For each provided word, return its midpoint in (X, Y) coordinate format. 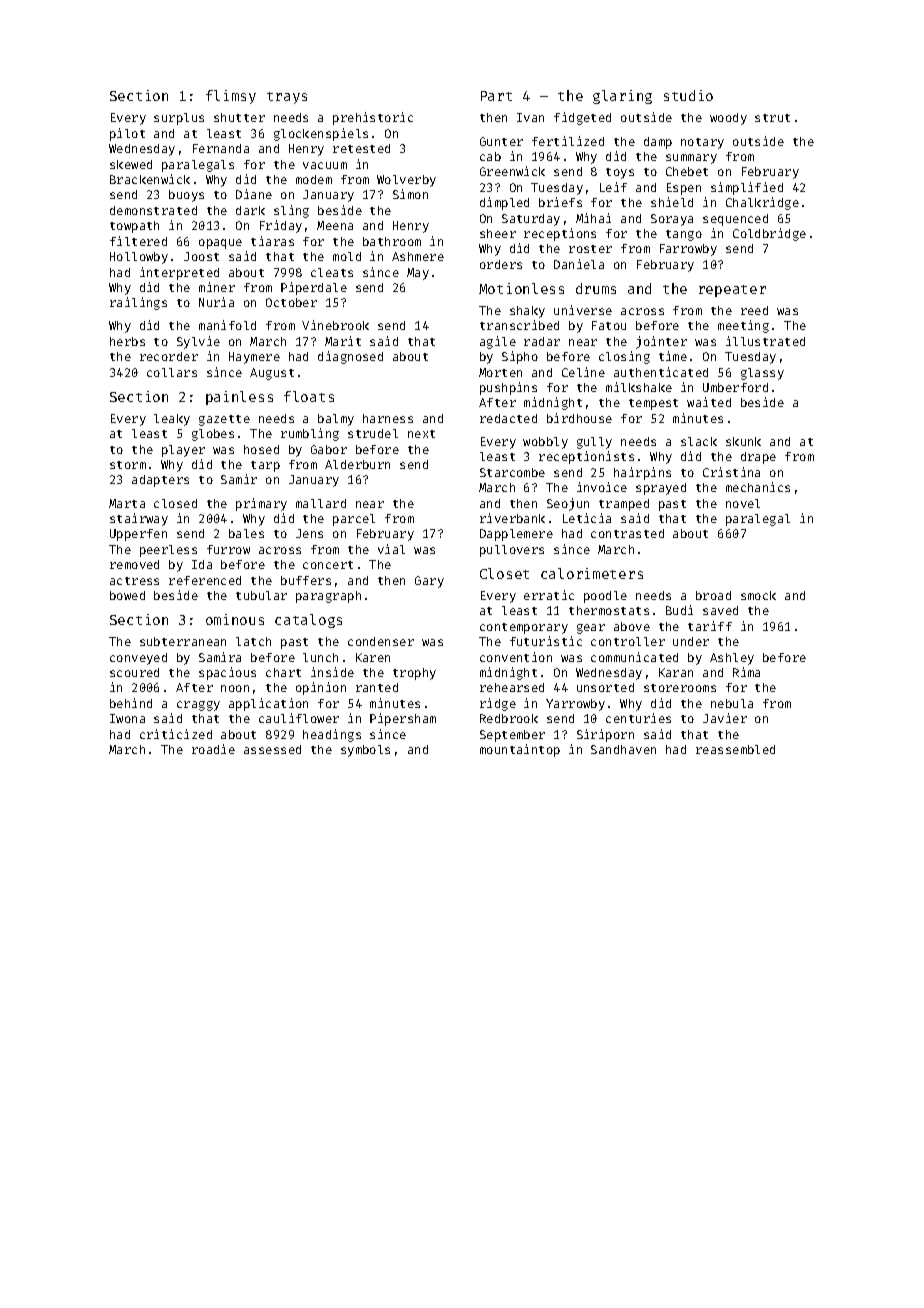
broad (713, 595)
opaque (220, 244)
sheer (498, 233)
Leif (613, 187)
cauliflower (299, 718)
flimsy (231, 97)
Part (496, 96)
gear (591, 629)
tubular (261, 595)
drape (758, 458)
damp (658, 143)
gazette (224, 420)
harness (388, 418)
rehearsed (512, 687)
